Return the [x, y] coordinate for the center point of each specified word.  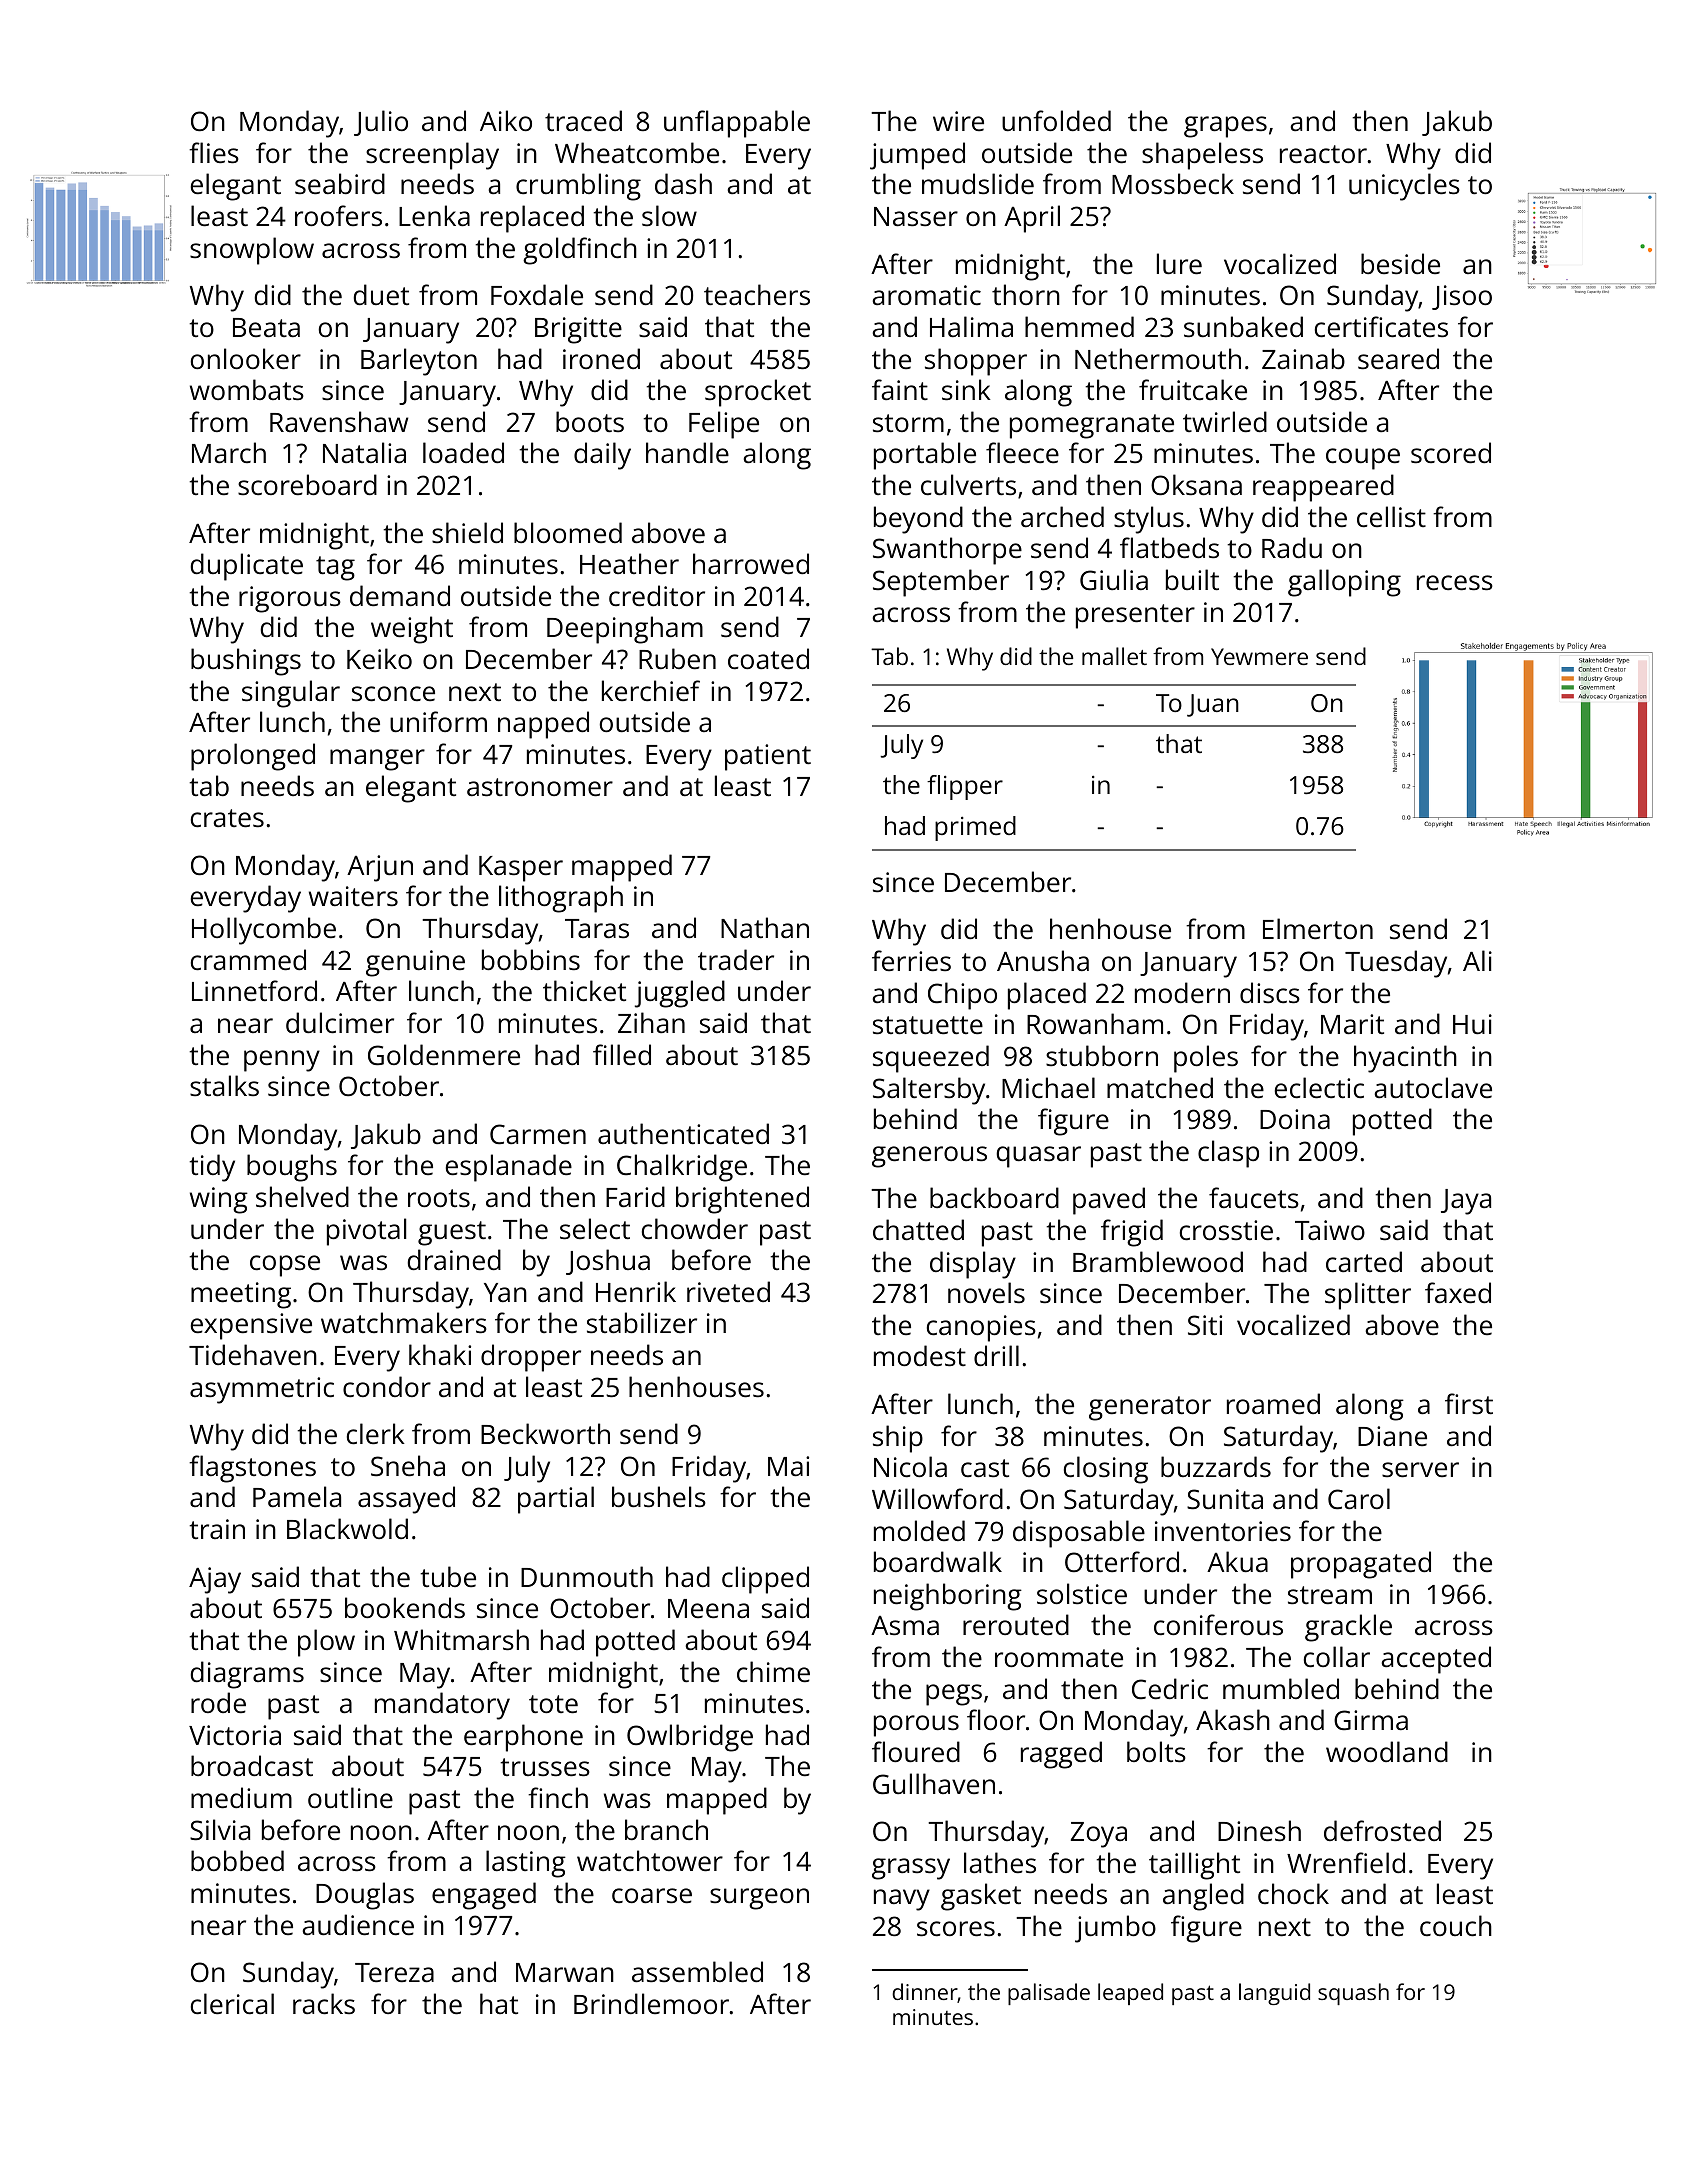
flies [214, 153]
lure [1179, 264]
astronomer [540, 787]
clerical [232, 2004]
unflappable [737, 124]
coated [768, 658]
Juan [1213, 705]
